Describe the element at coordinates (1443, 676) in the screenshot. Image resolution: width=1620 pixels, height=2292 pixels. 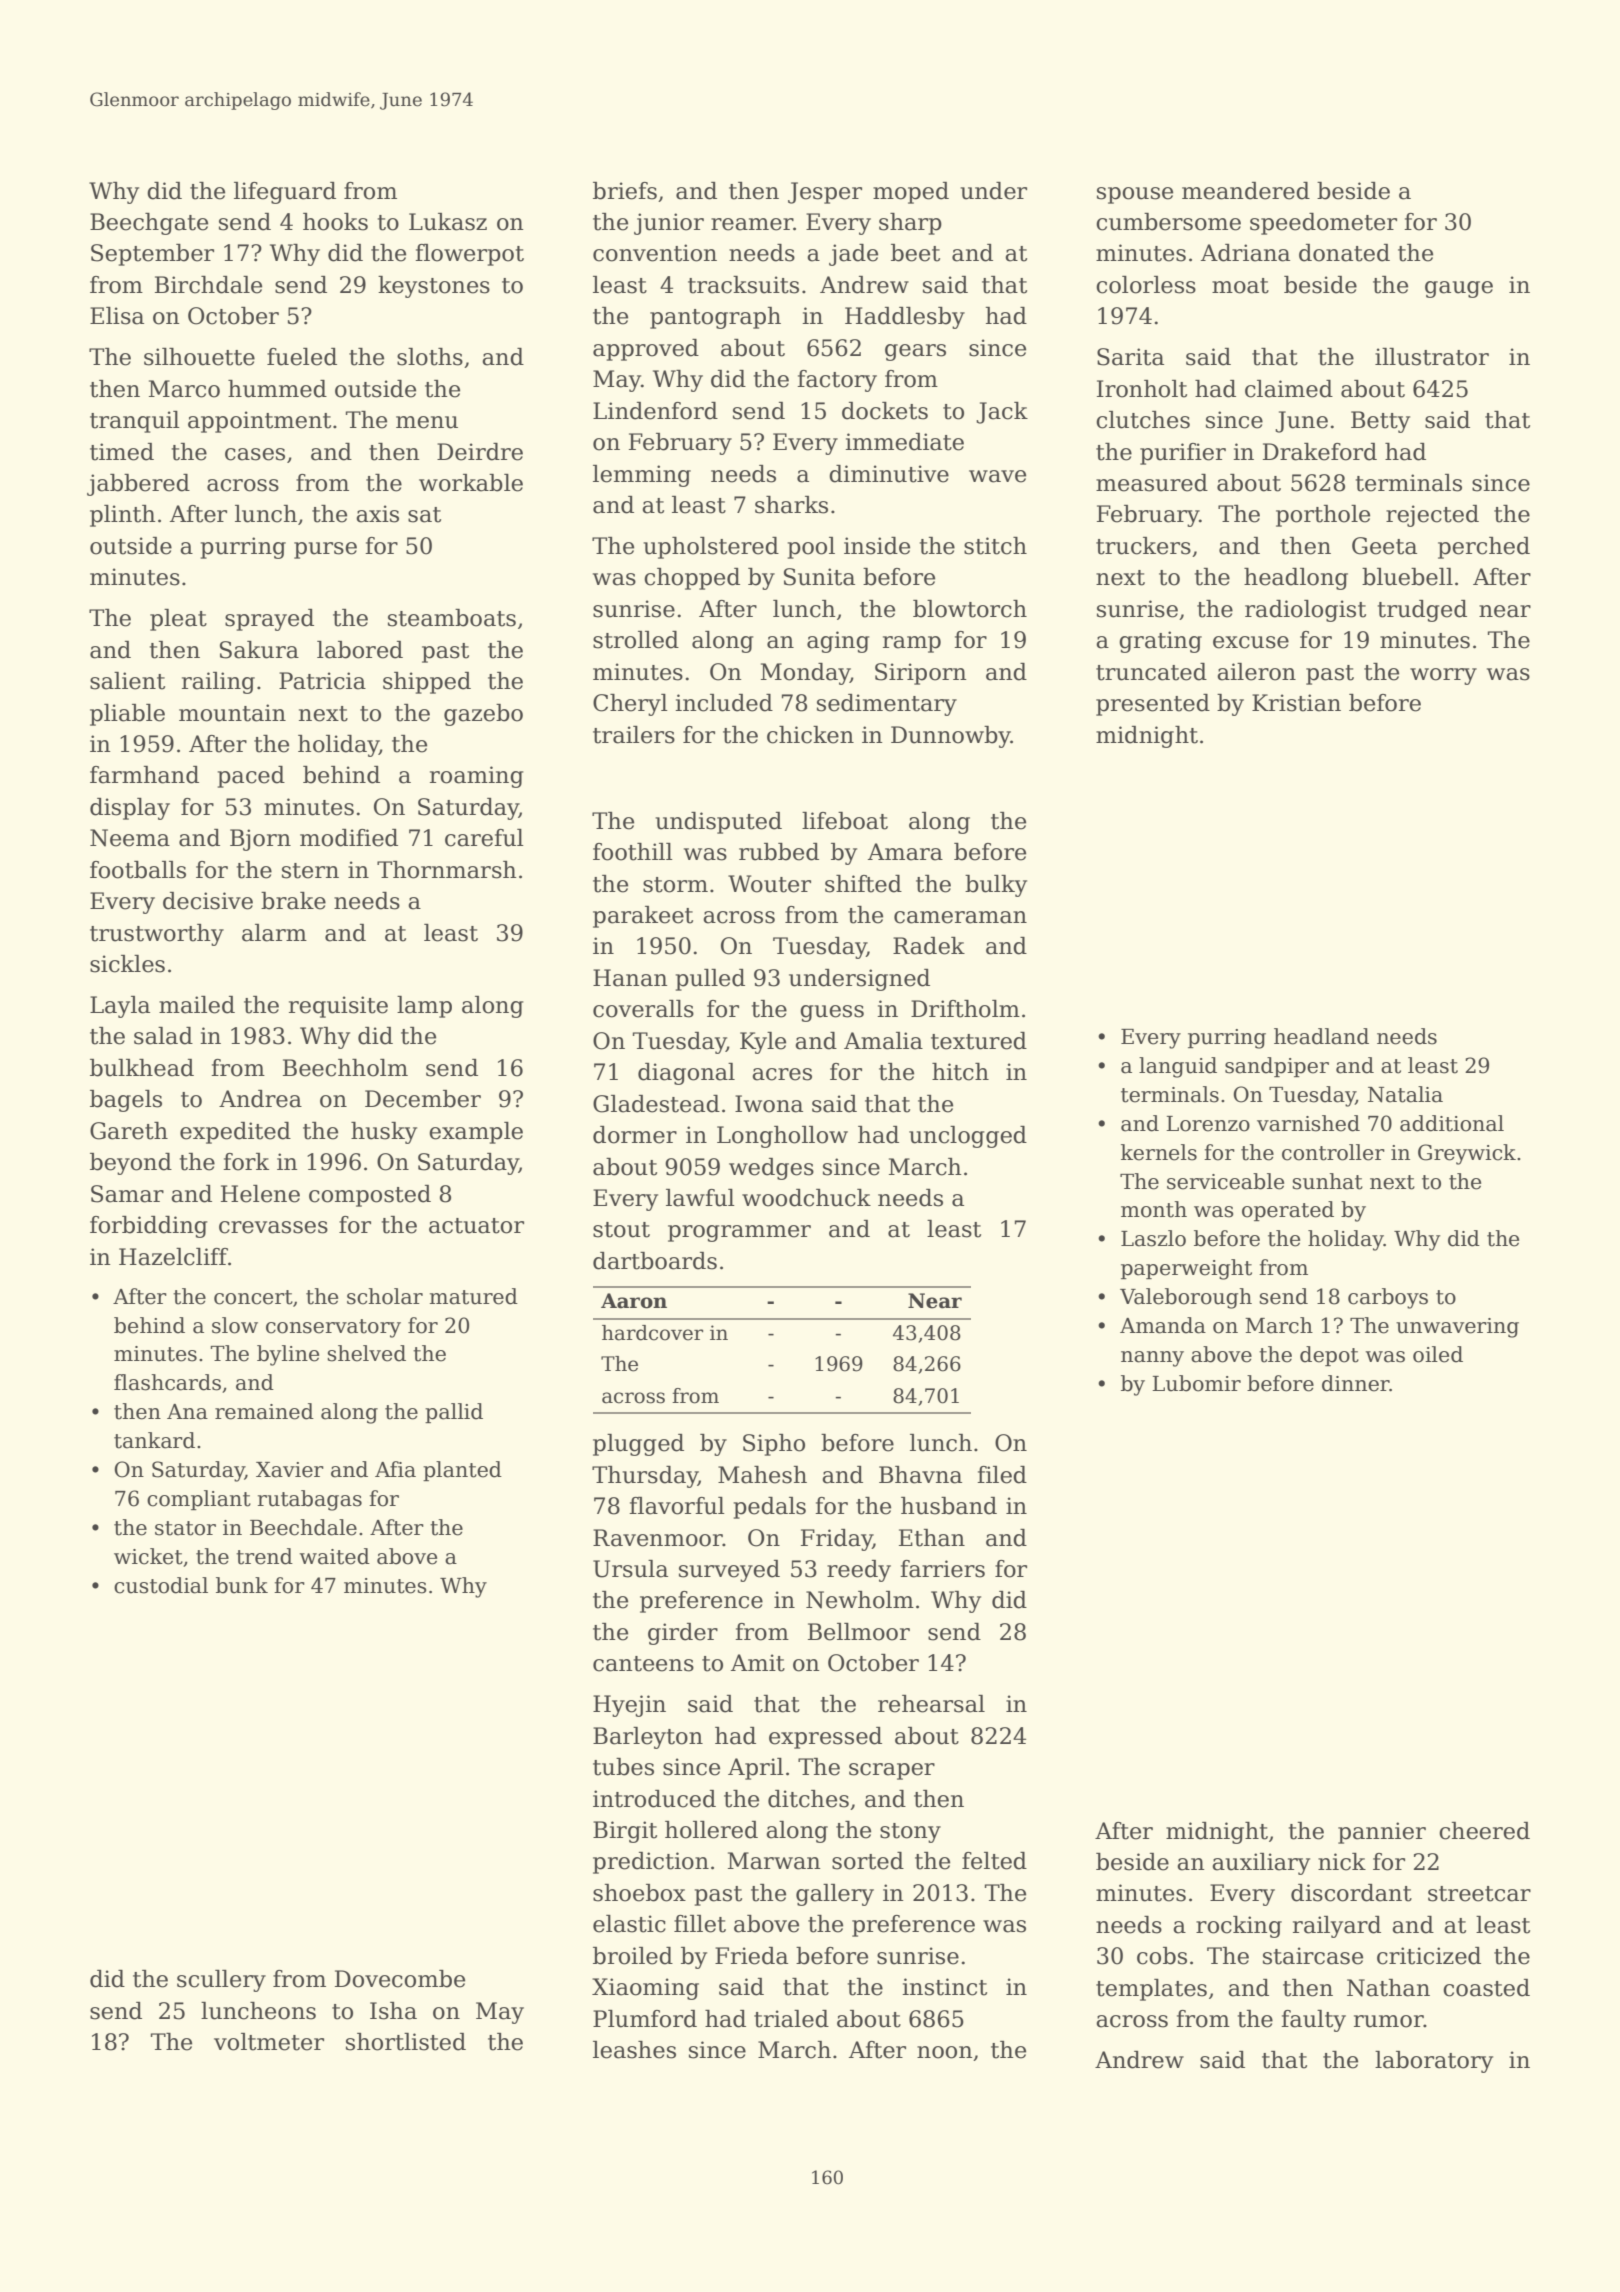
I see `worry` at that location.
